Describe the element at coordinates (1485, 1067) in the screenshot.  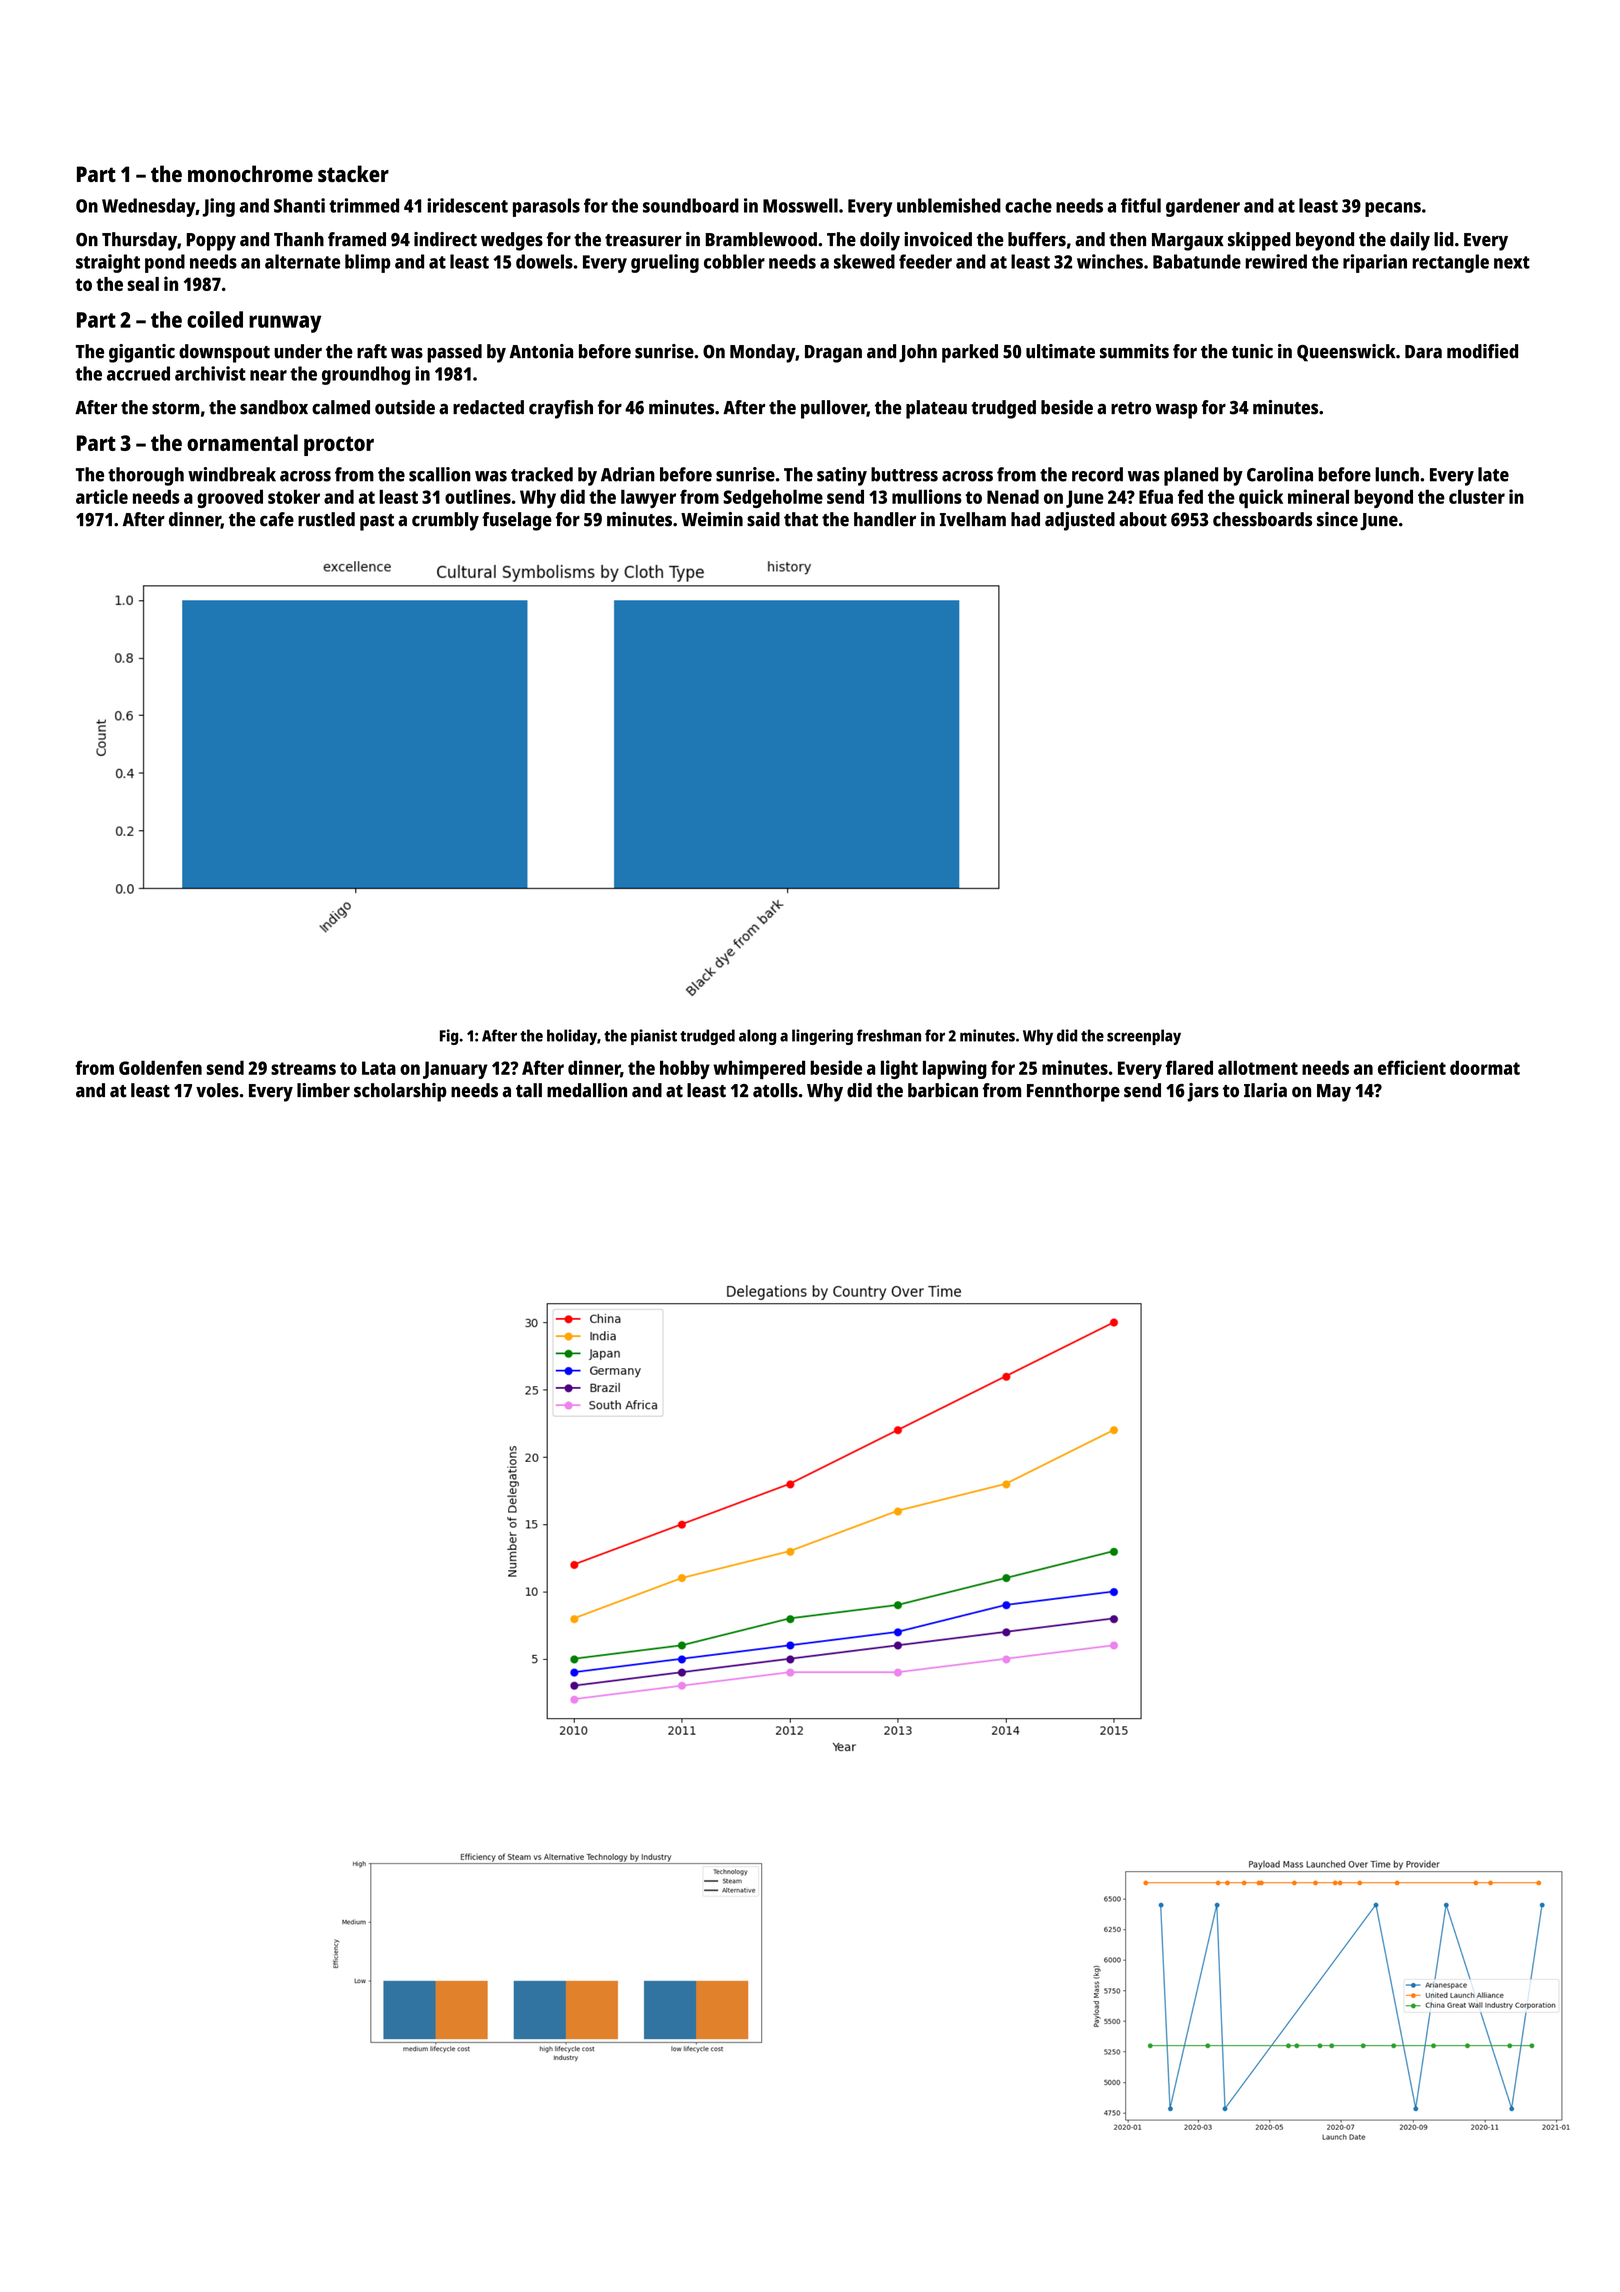
I see `doormat` at that location.
